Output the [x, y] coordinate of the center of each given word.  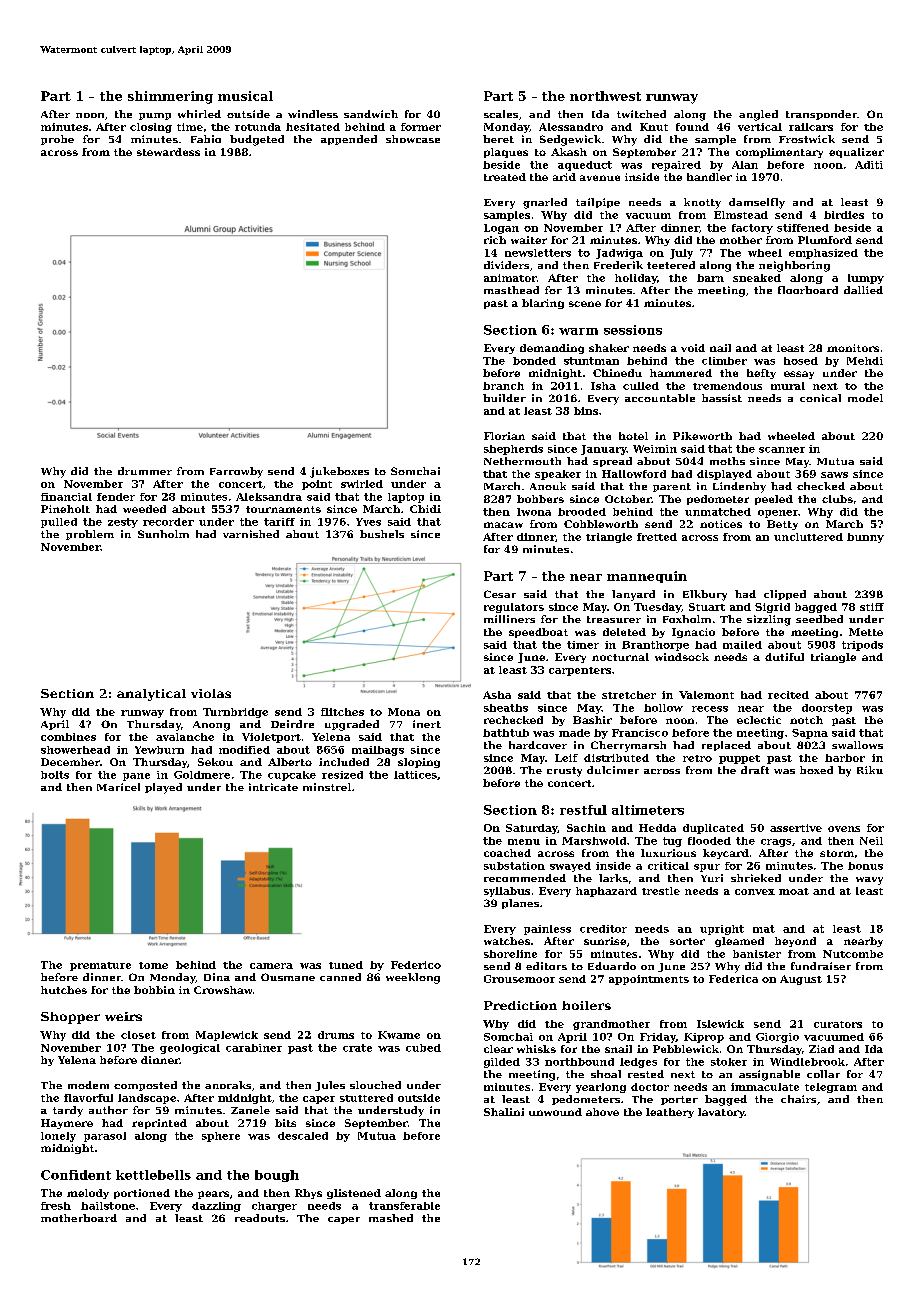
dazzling [216, 1207]
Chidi [425, 509]
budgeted [257, 140]
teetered [671, 265]
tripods [862, 646]
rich [495, 240]
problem [90, 535]
